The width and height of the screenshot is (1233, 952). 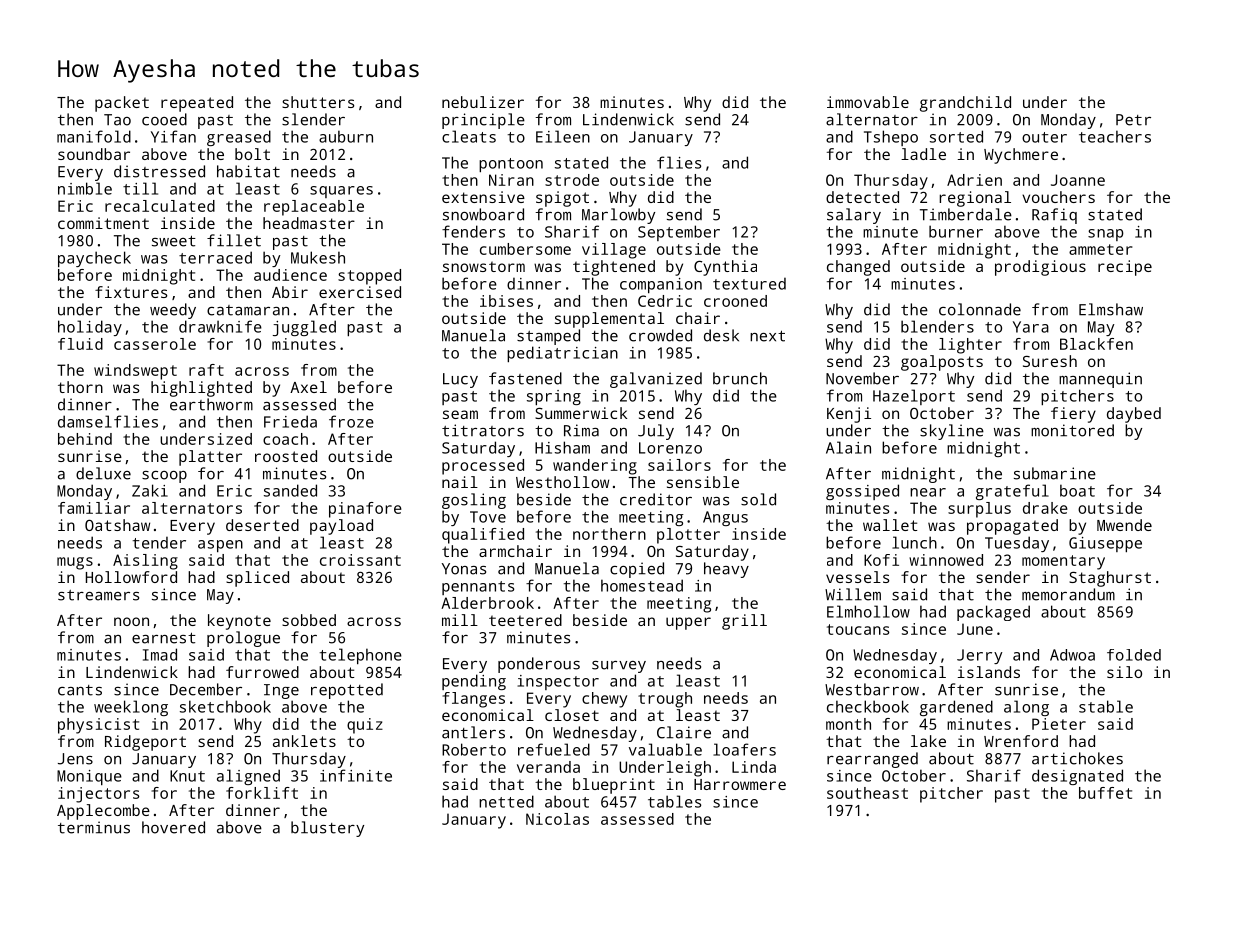 I want to click on packet, so click(x=122, y=104).
